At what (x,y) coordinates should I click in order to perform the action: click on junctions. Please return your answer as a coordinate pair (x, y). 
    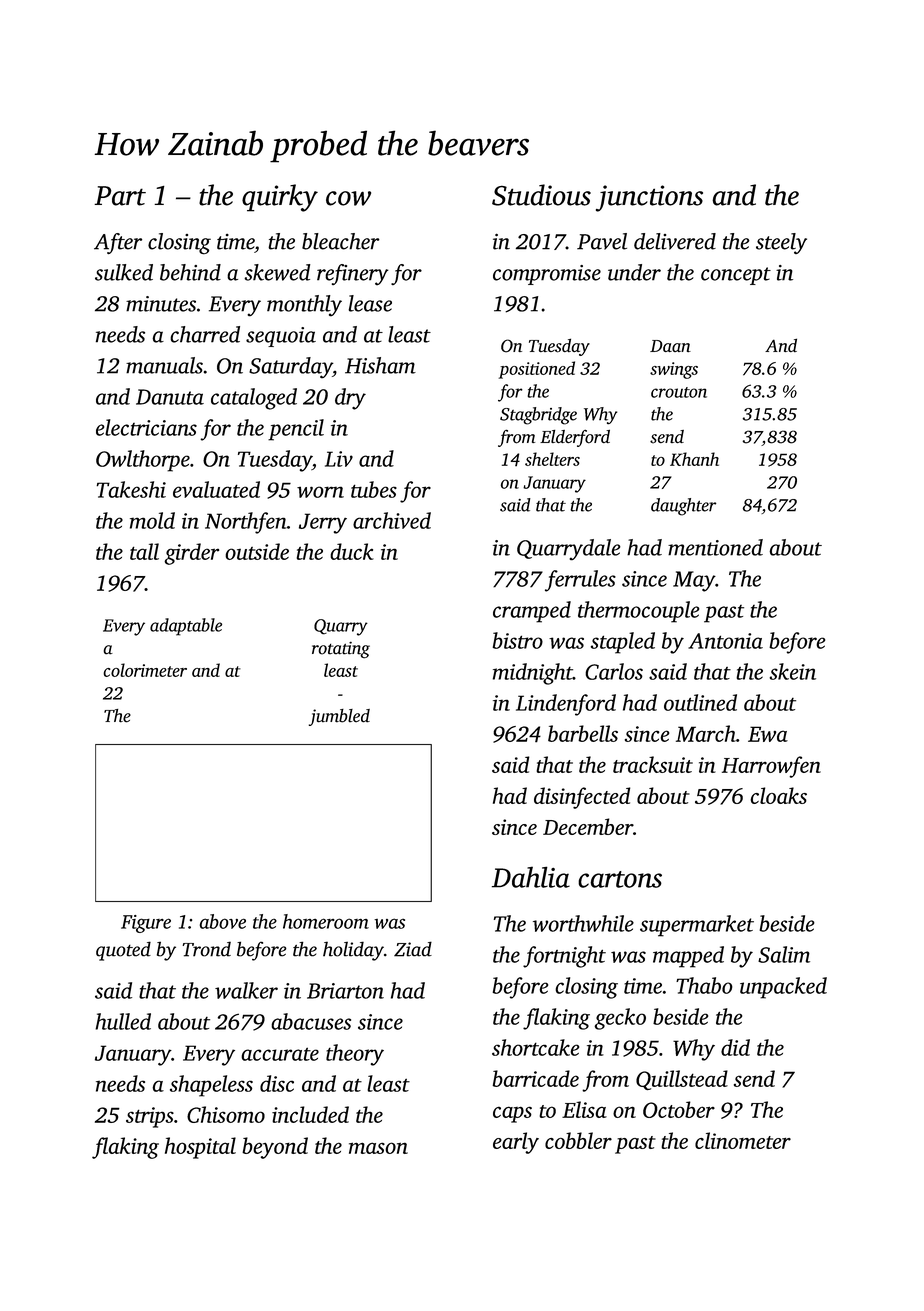
    Looking at the image, I should click on (649, 198).
